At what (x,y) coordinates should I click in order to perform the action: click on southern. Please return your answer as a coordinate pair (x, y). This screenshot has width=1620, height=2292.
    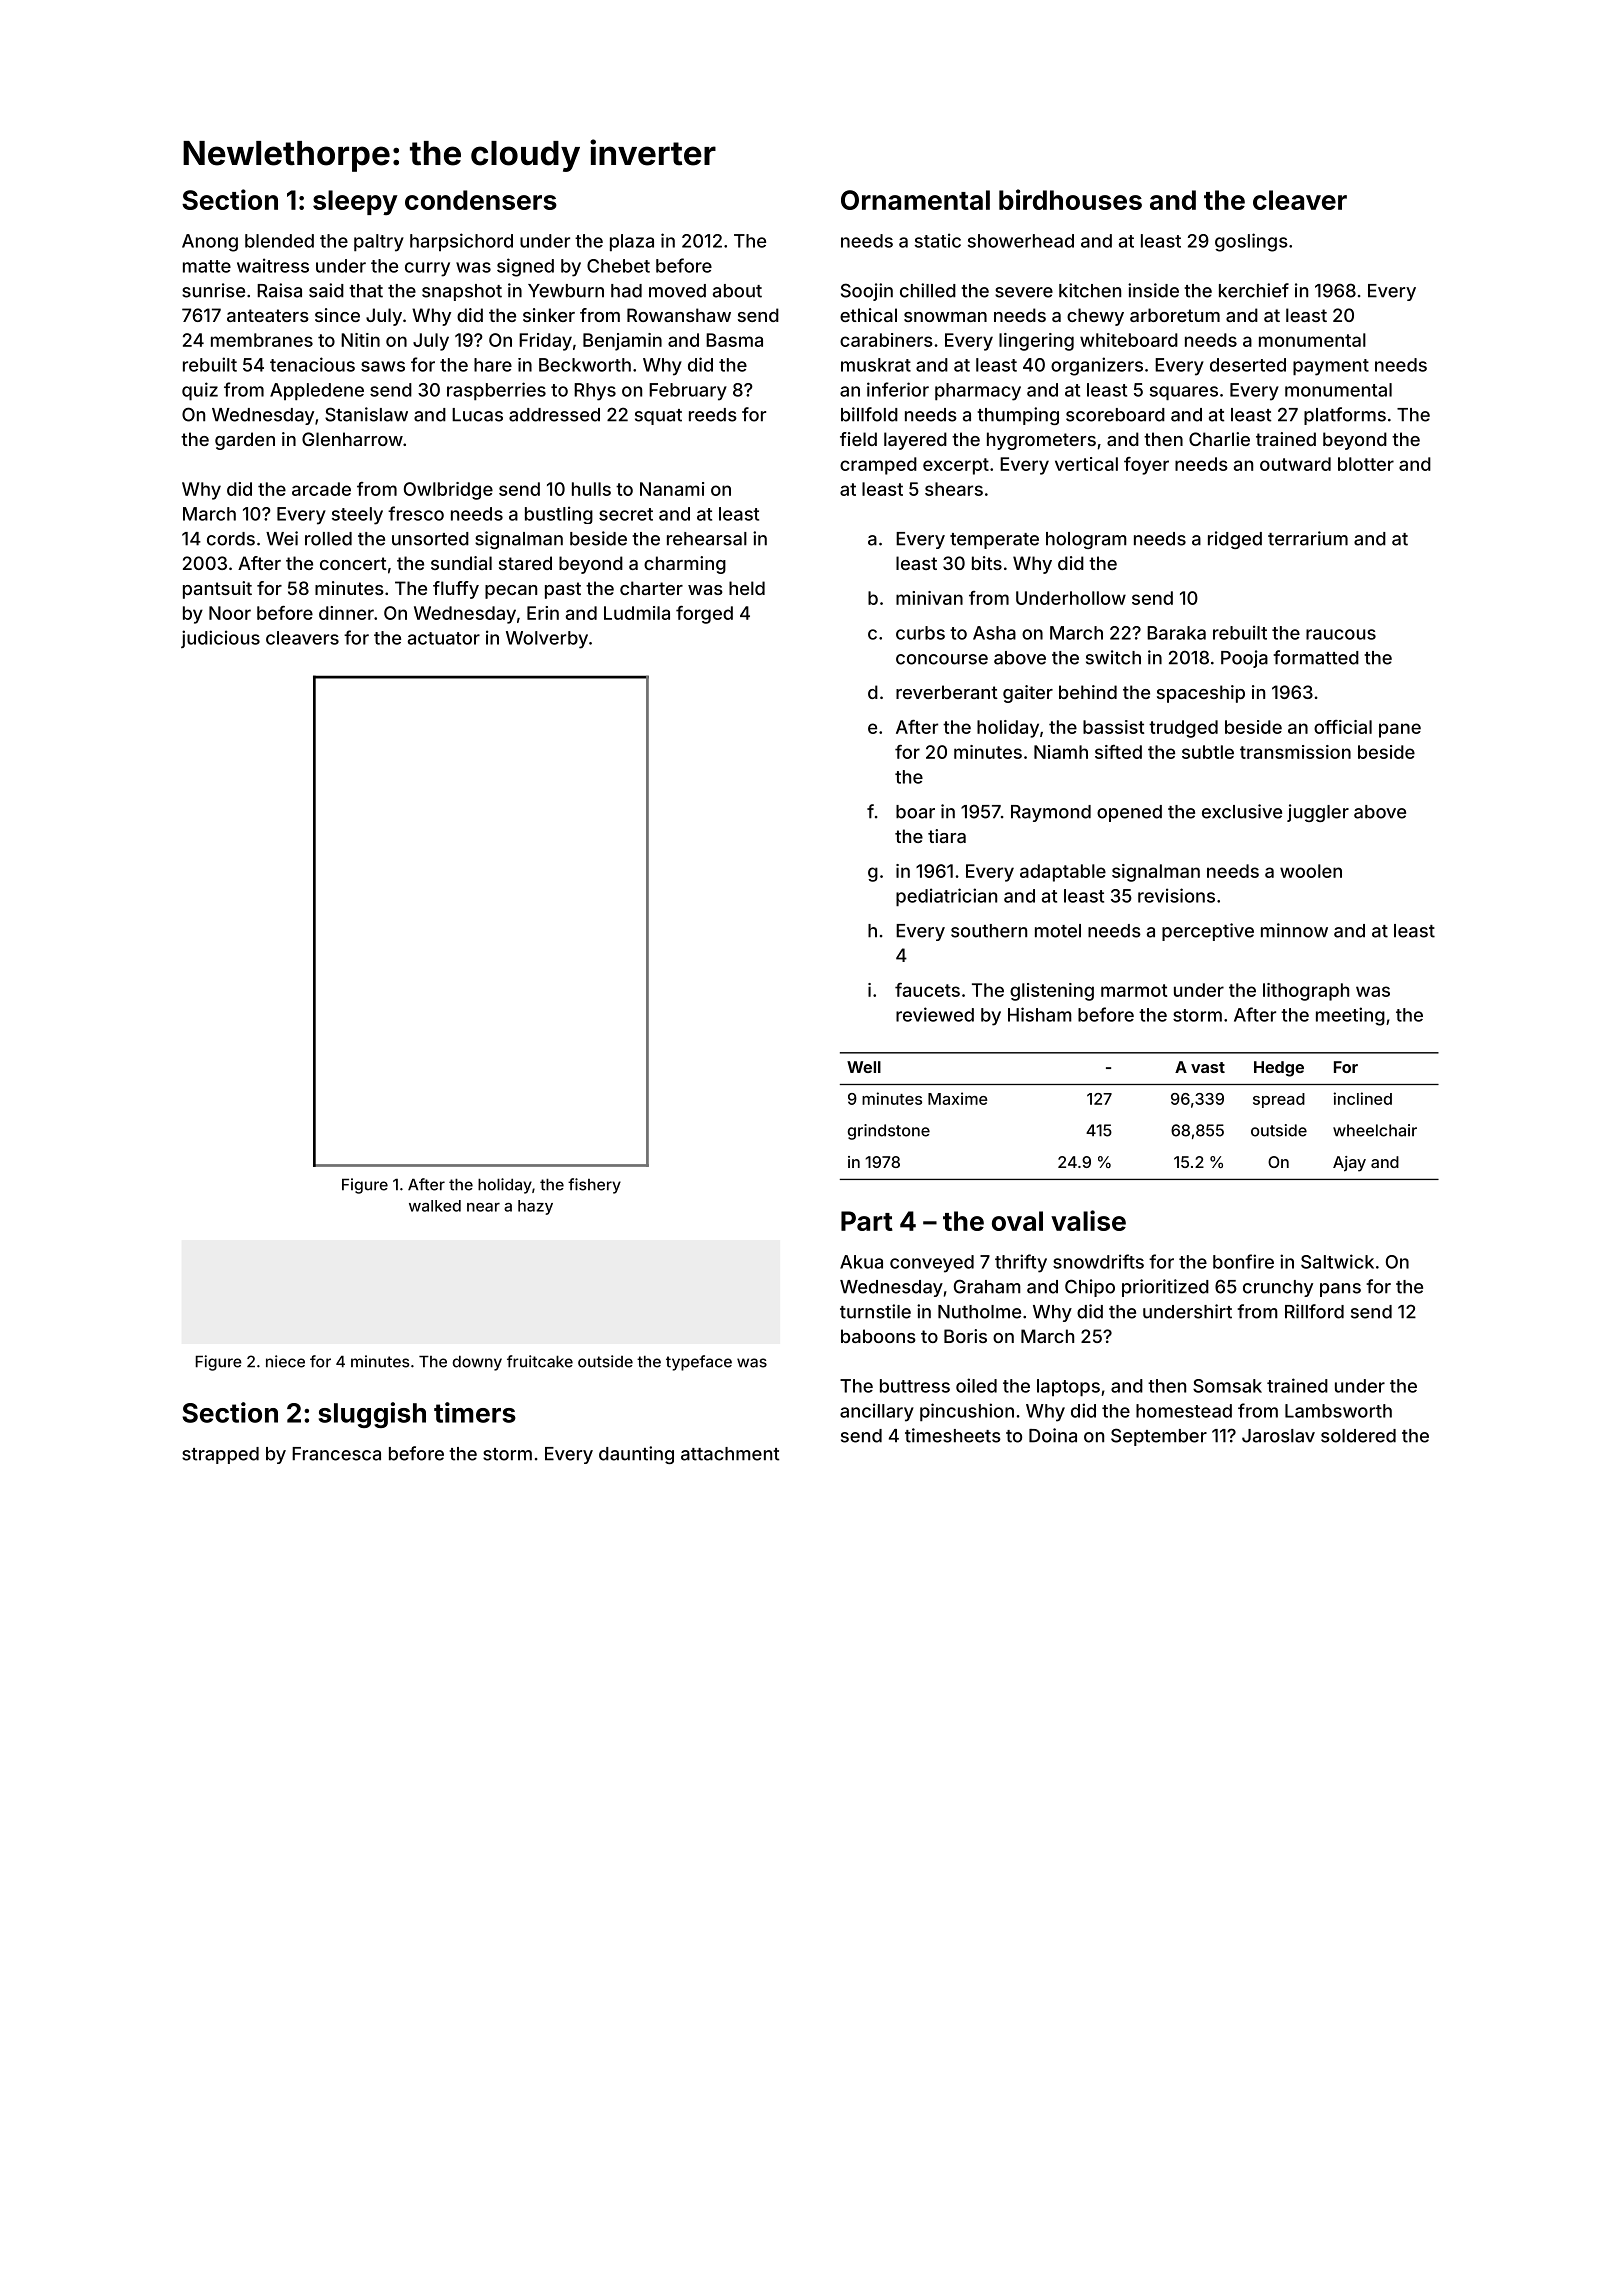
    Looking at the image, I should click on (989, 931).
